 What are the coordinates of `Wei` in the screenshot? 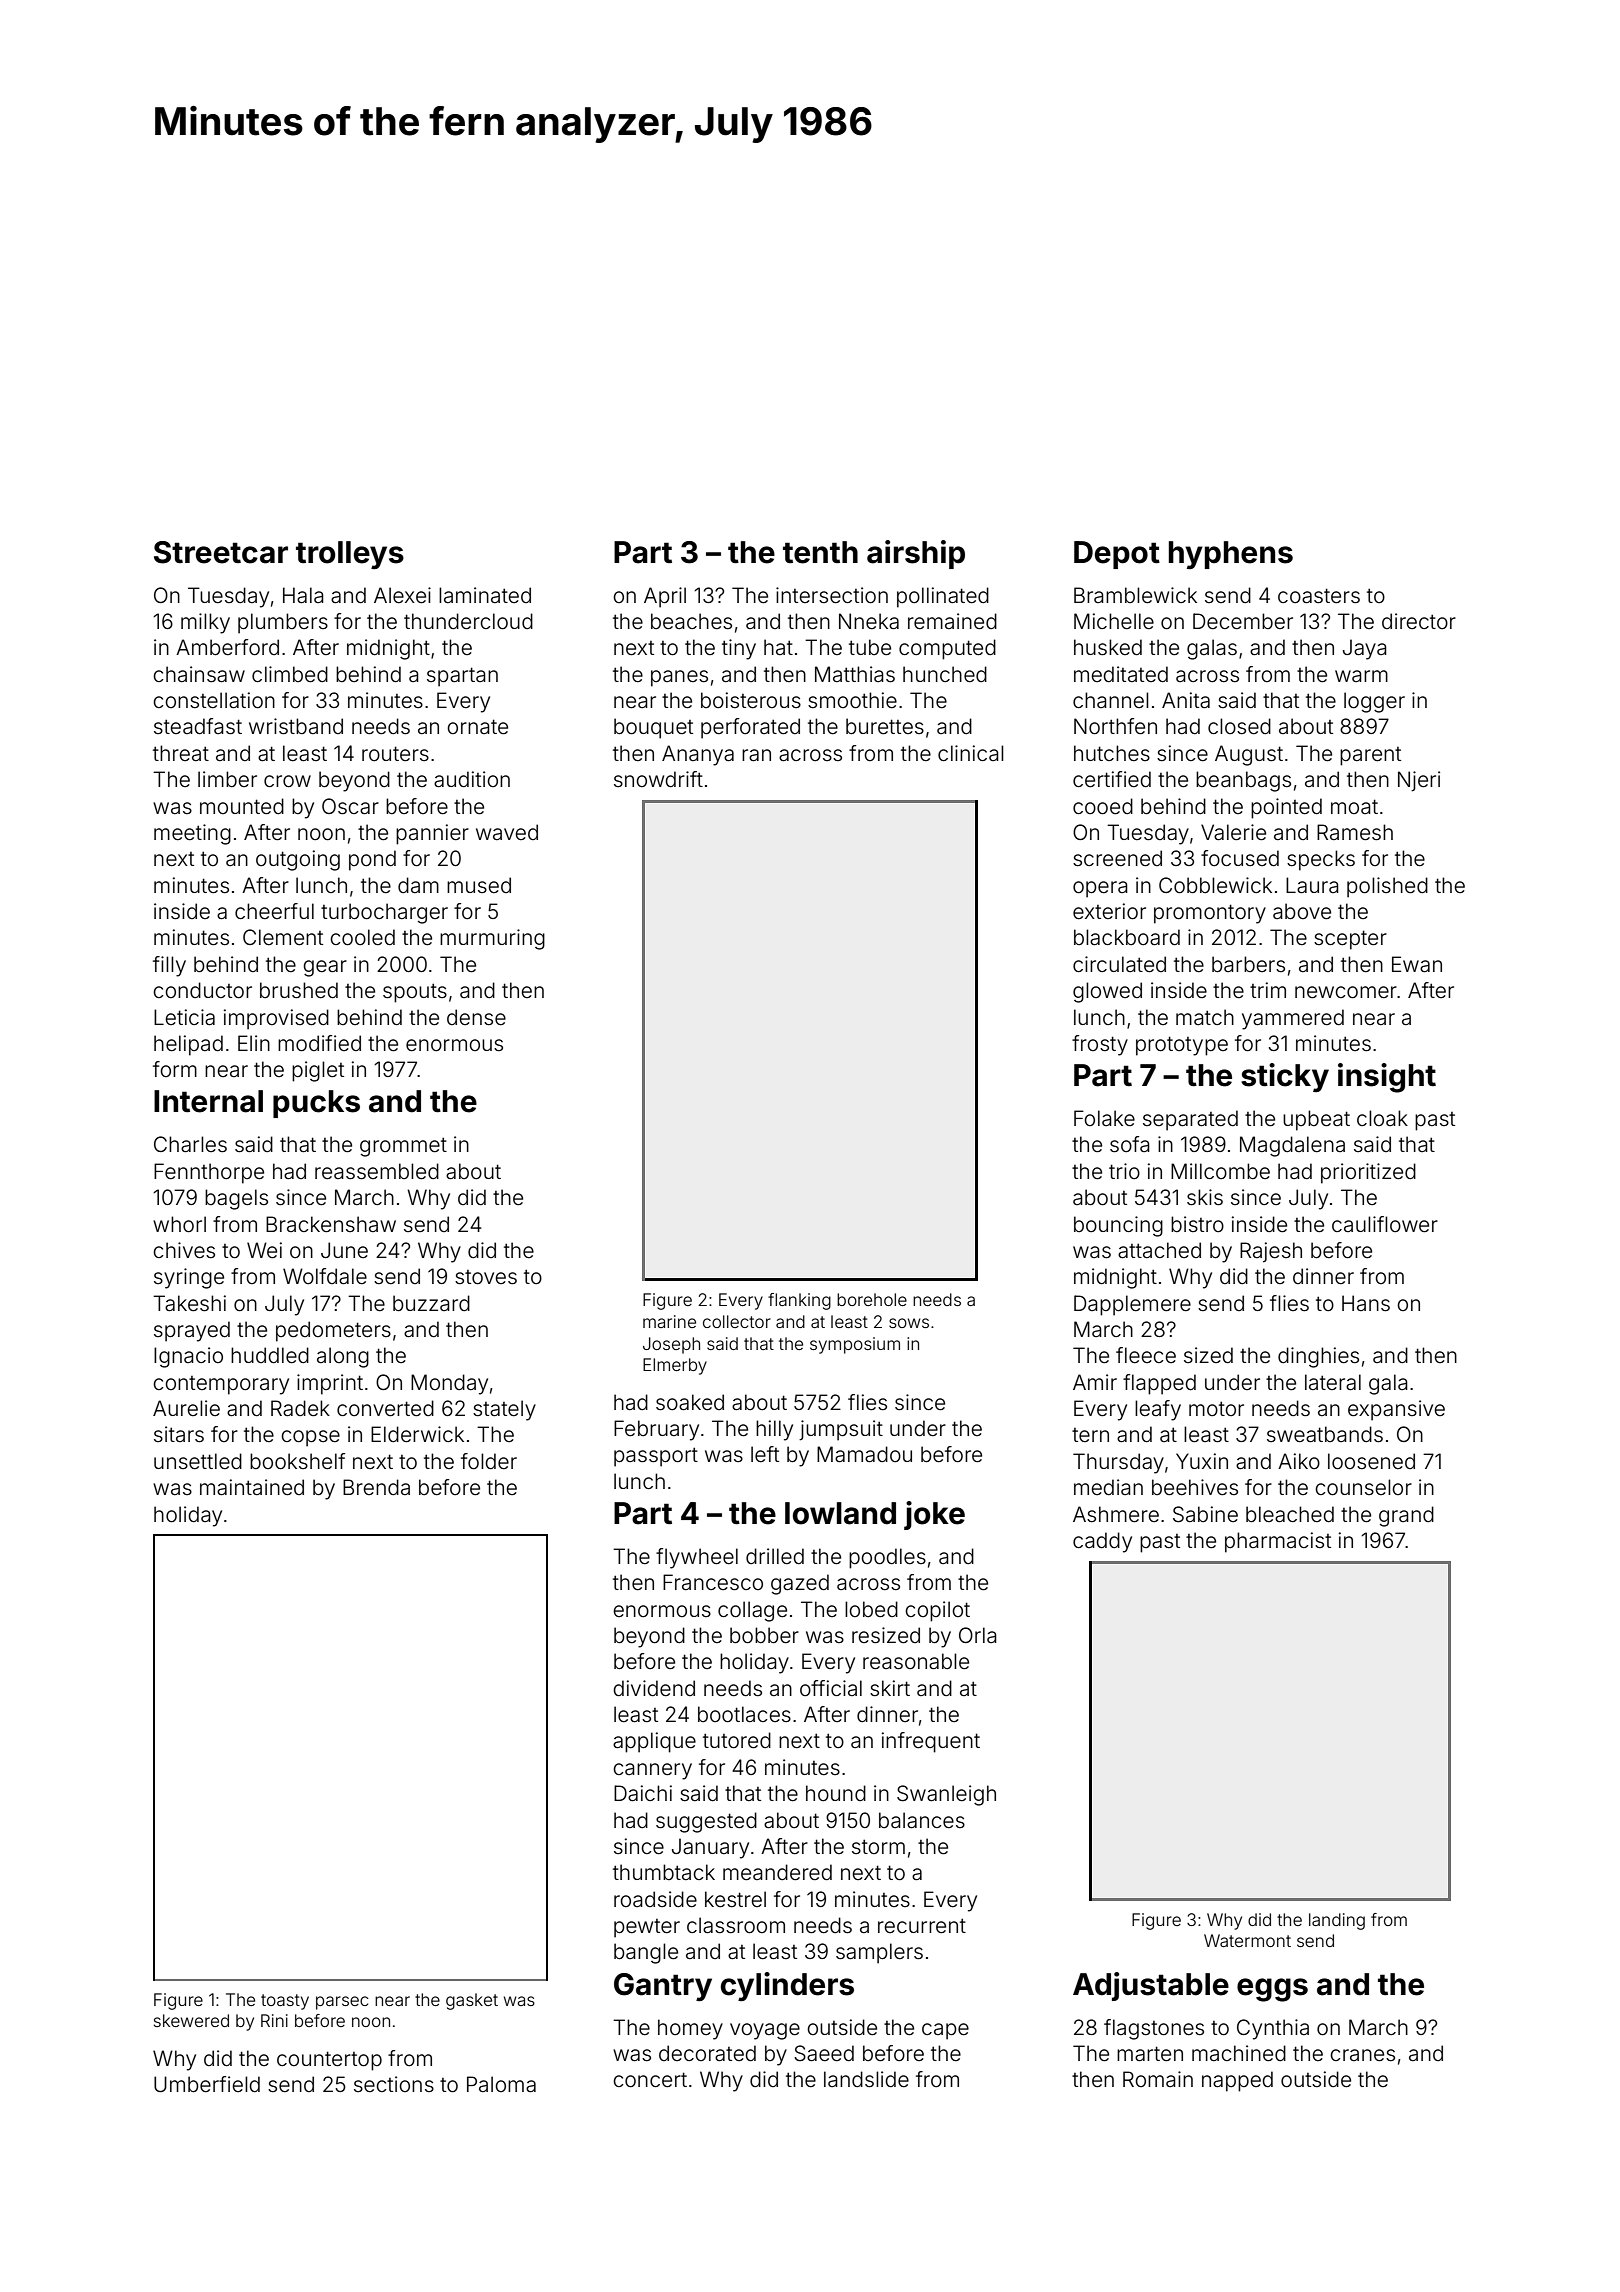 It's located at (264, 1250).
